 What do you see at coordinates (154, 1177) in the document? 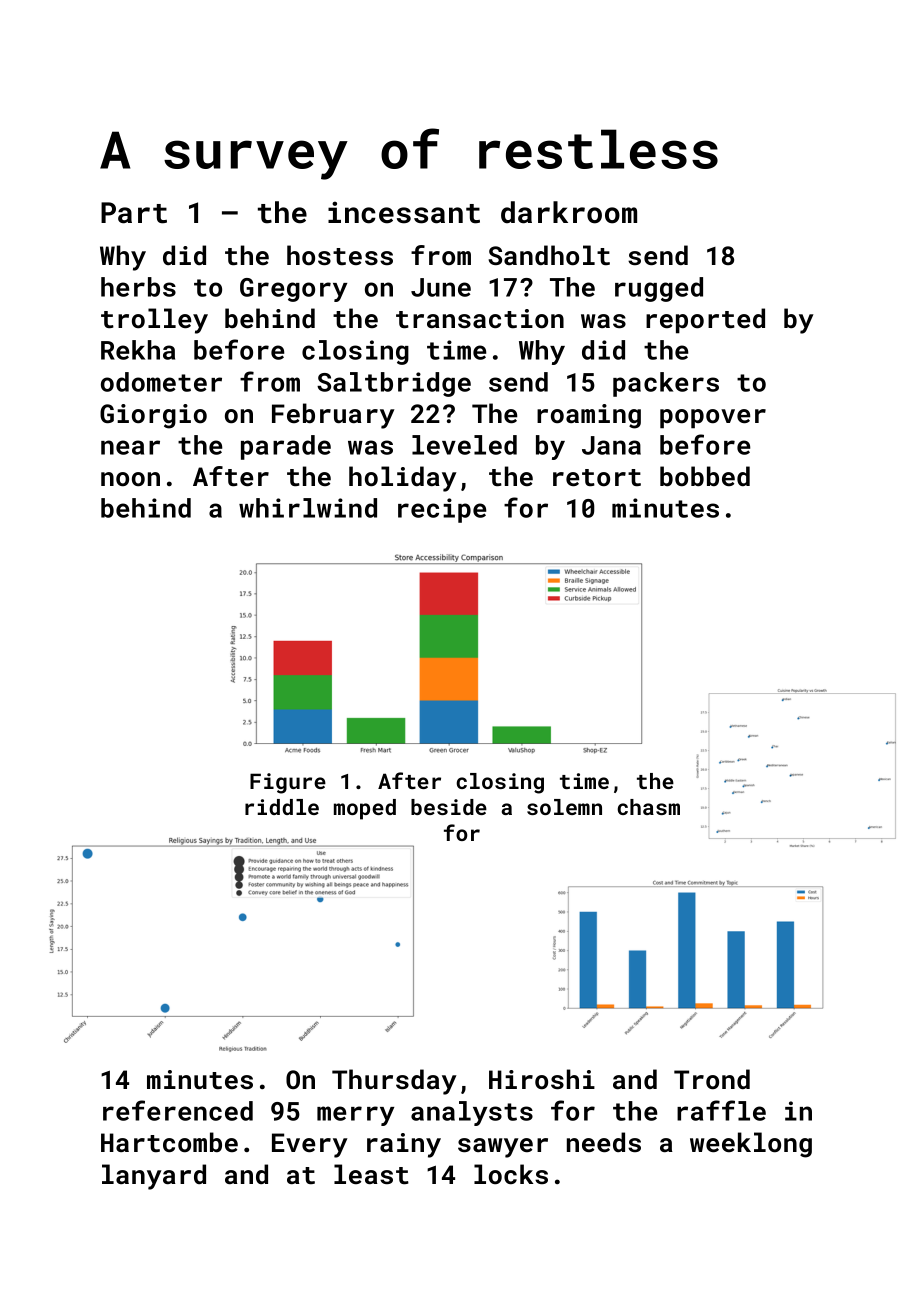
I see `lanyard` at bounding box center [154, 1177].
